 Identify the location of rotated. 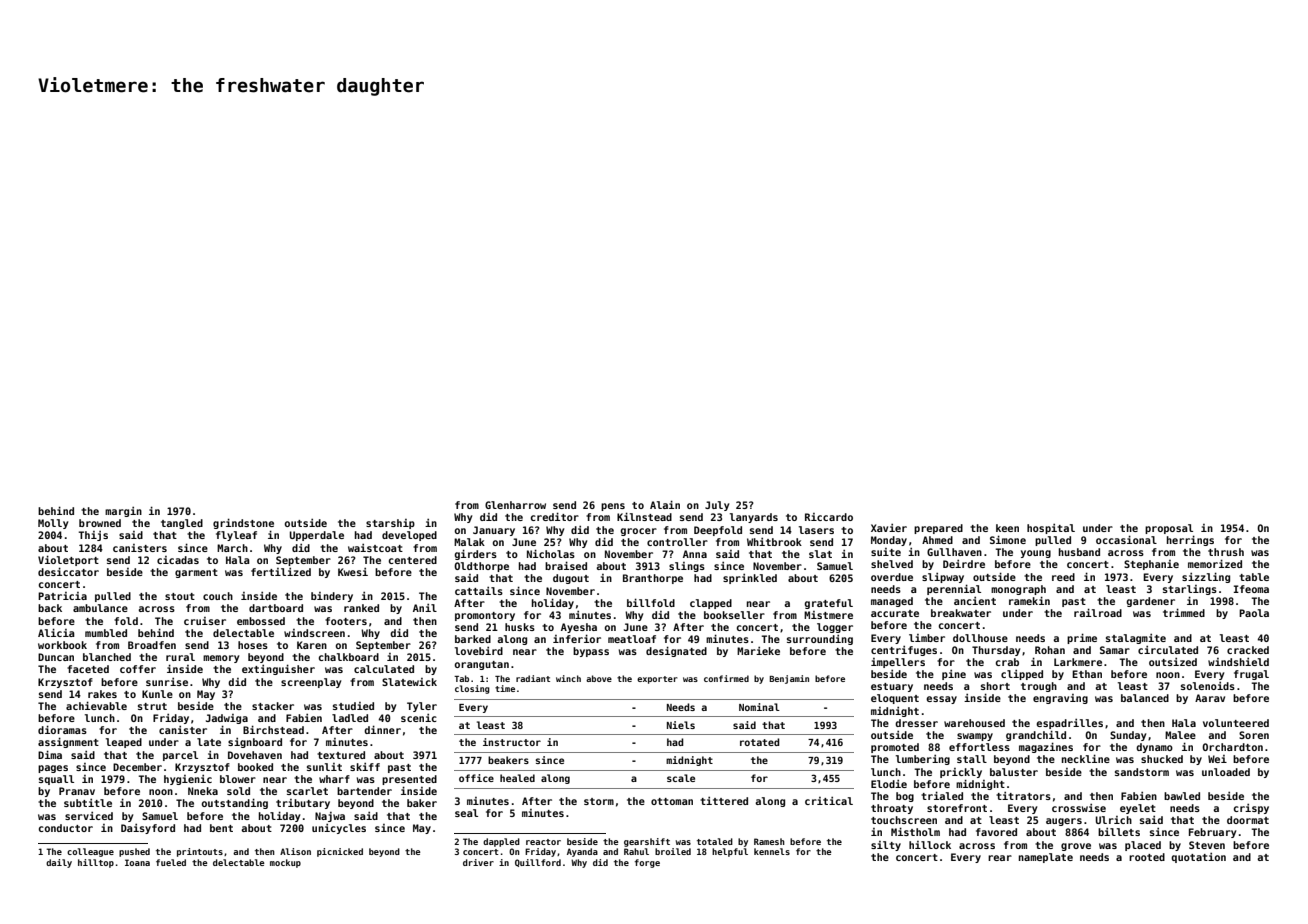
(760, 742).
